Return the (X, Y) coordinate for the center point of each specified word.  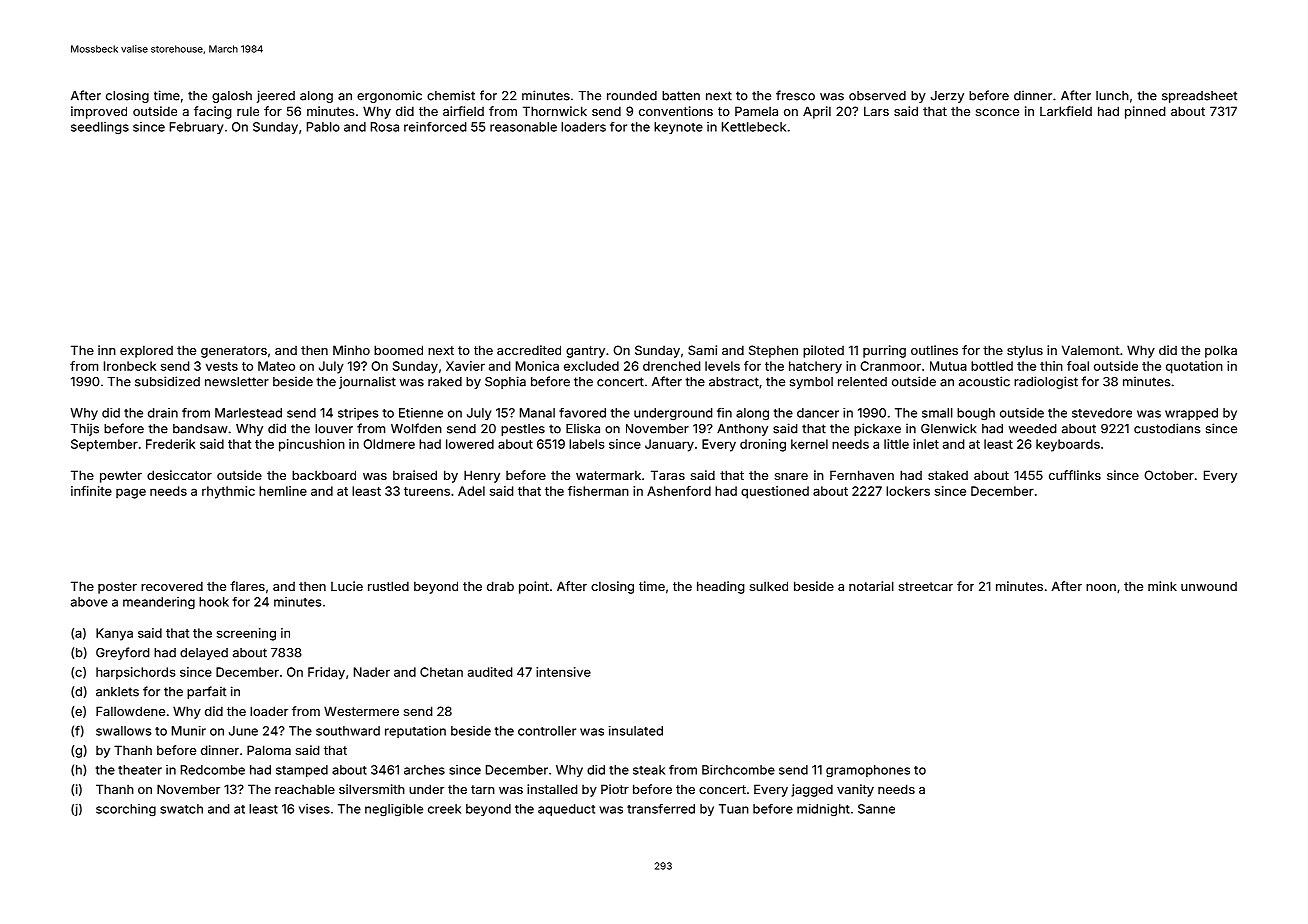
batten (681, 96)
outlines (934, 350)
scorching (126, 810)
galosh (232, 97)
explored (146, 351)
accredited (529, 350)
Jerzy (947, 97)
